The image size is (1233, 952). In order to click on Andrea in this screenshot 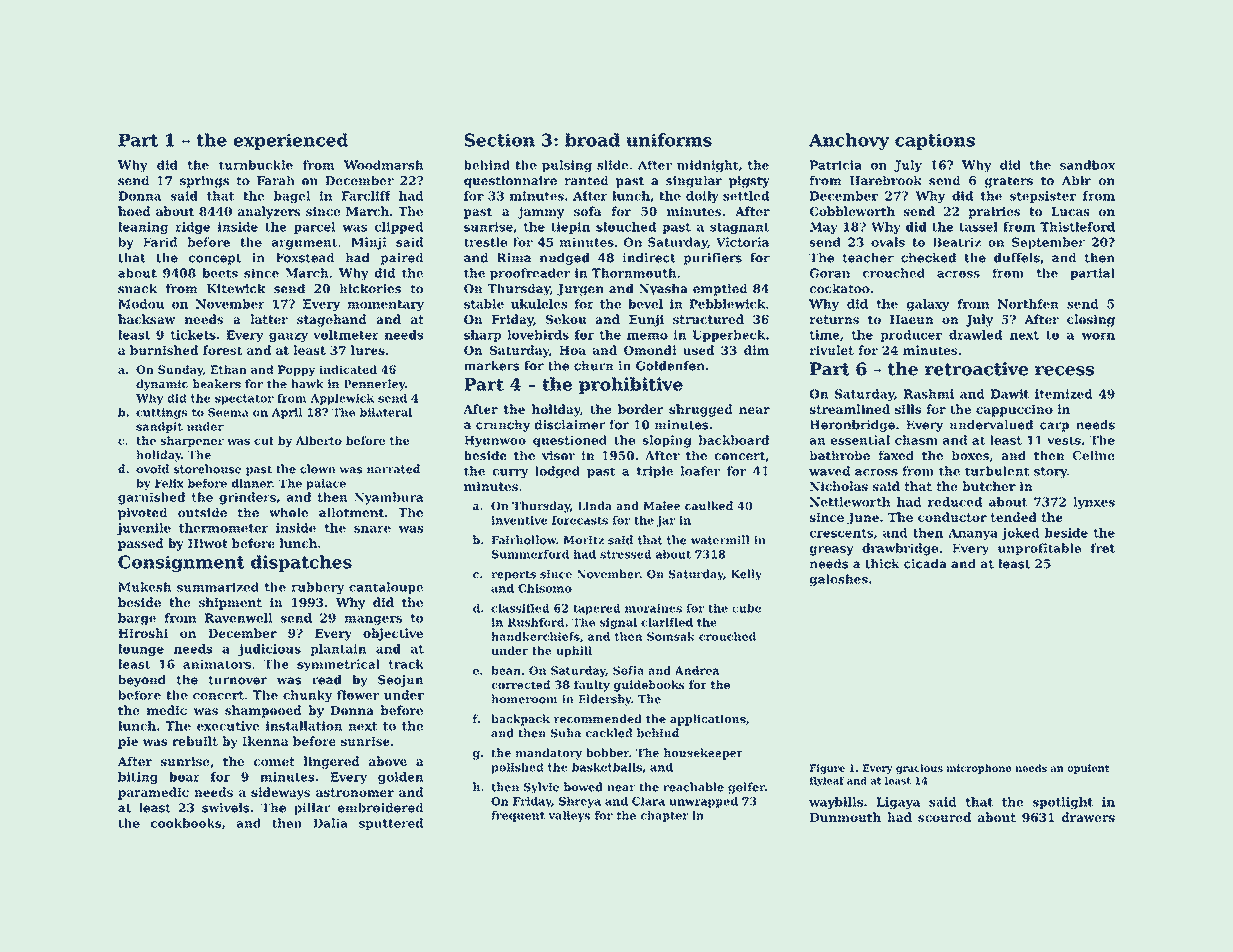, I will do `click(697, 670)`.
